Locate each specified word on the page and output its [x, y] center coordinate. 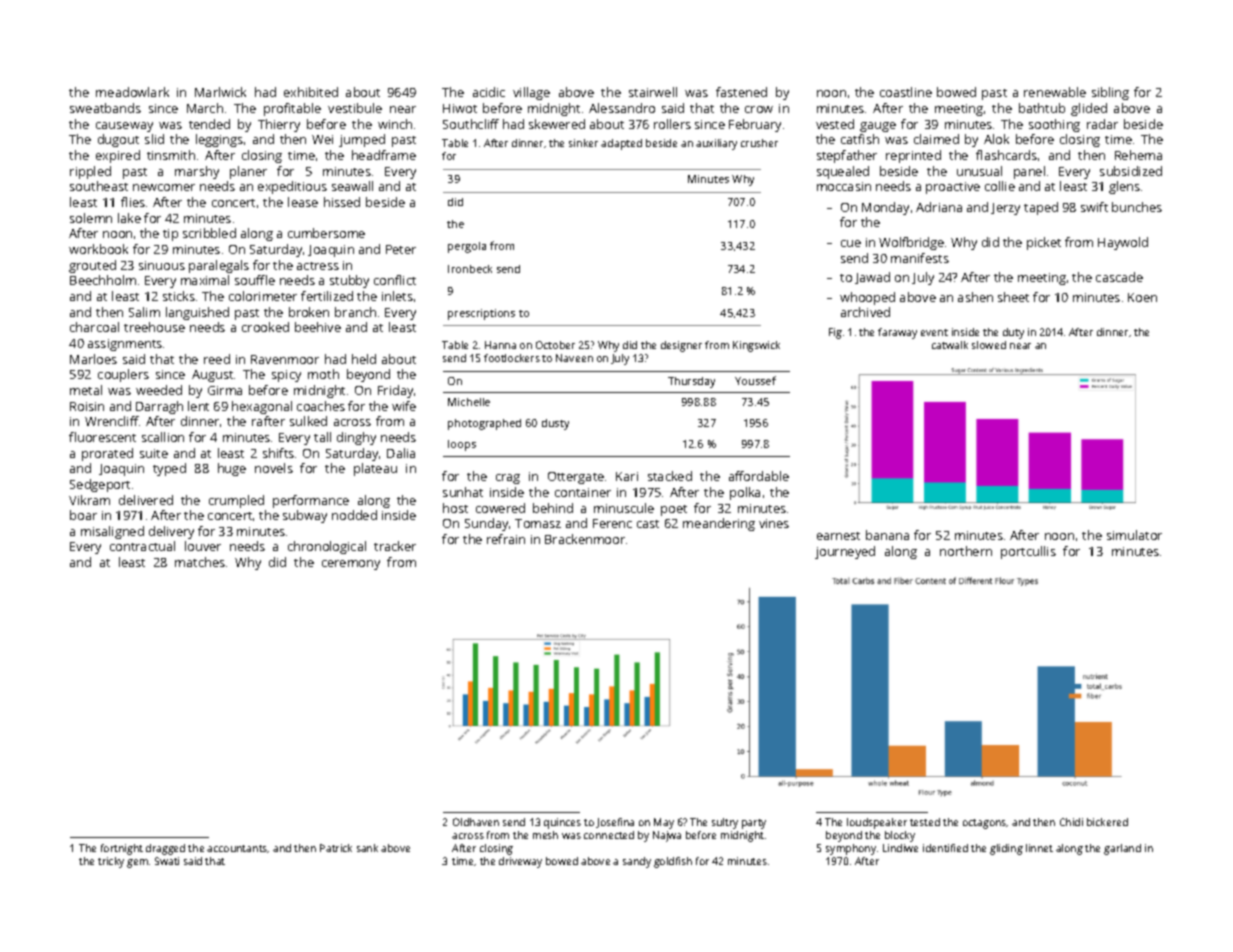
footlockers [512, 358]
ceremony [351, 565]
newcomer [164, 187]
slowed [989, 345]
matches [200, 562]
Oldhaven [476, 822]
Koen [1142, 297]
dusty [555, 424]
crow [759, 109]
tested [925, 822]
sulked [308, 421]
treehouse [154, 327]
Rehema [1138, 155]
